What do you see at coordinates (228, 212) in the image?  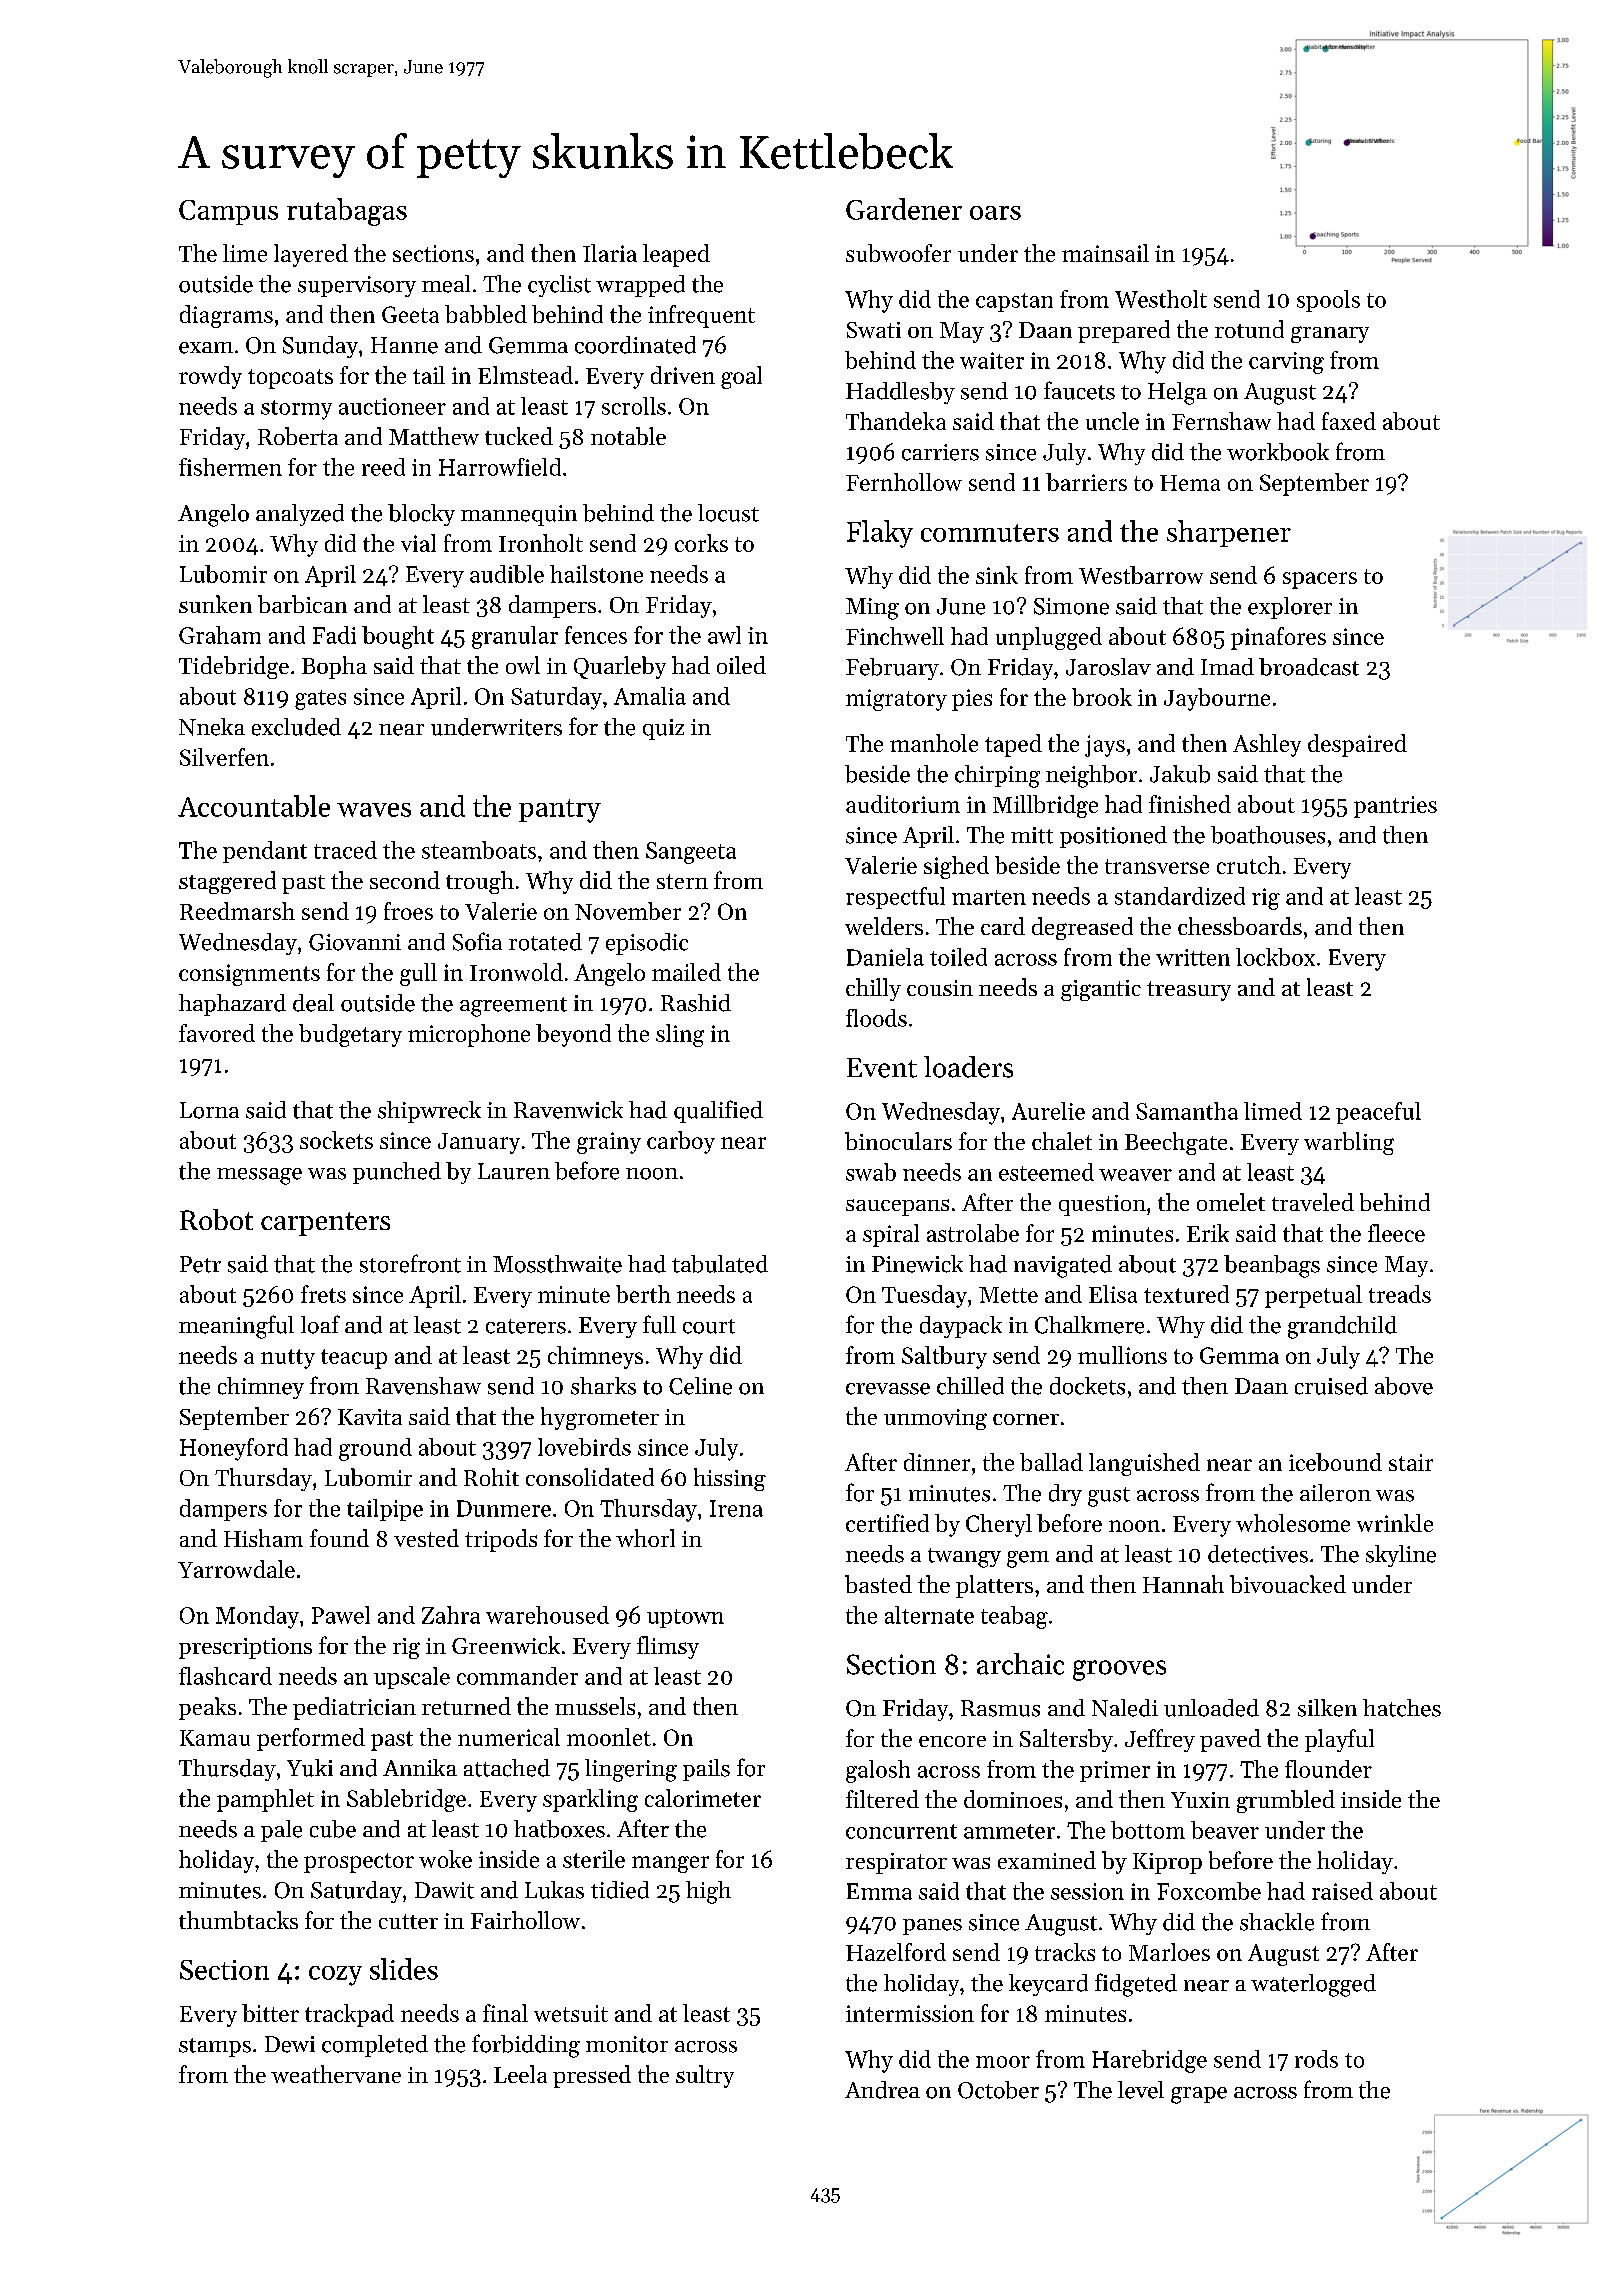 I see `Campus` at bounding box center [228, 212].
